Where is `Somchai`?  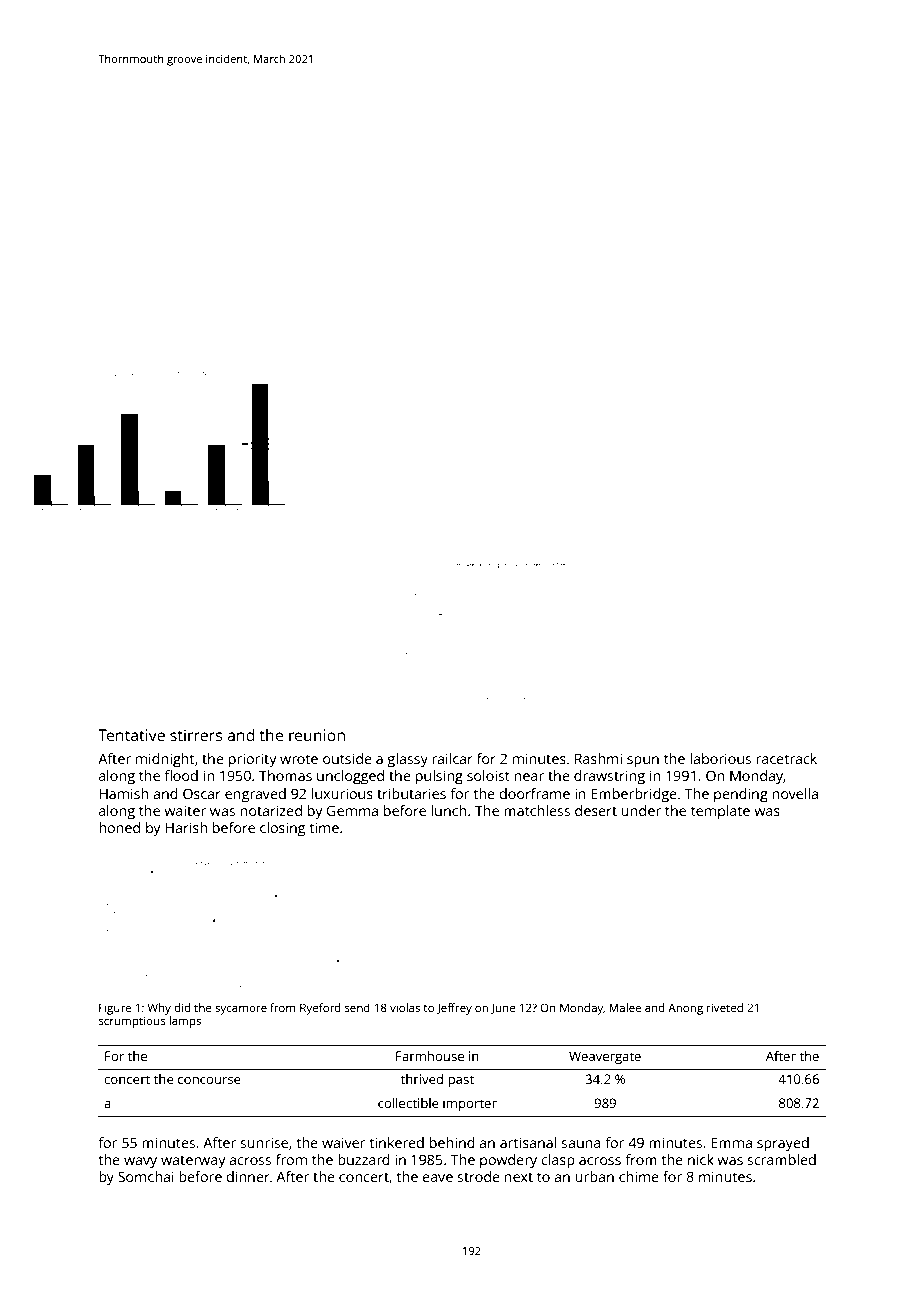
Somchai is located at coordinates (146, 1176).
